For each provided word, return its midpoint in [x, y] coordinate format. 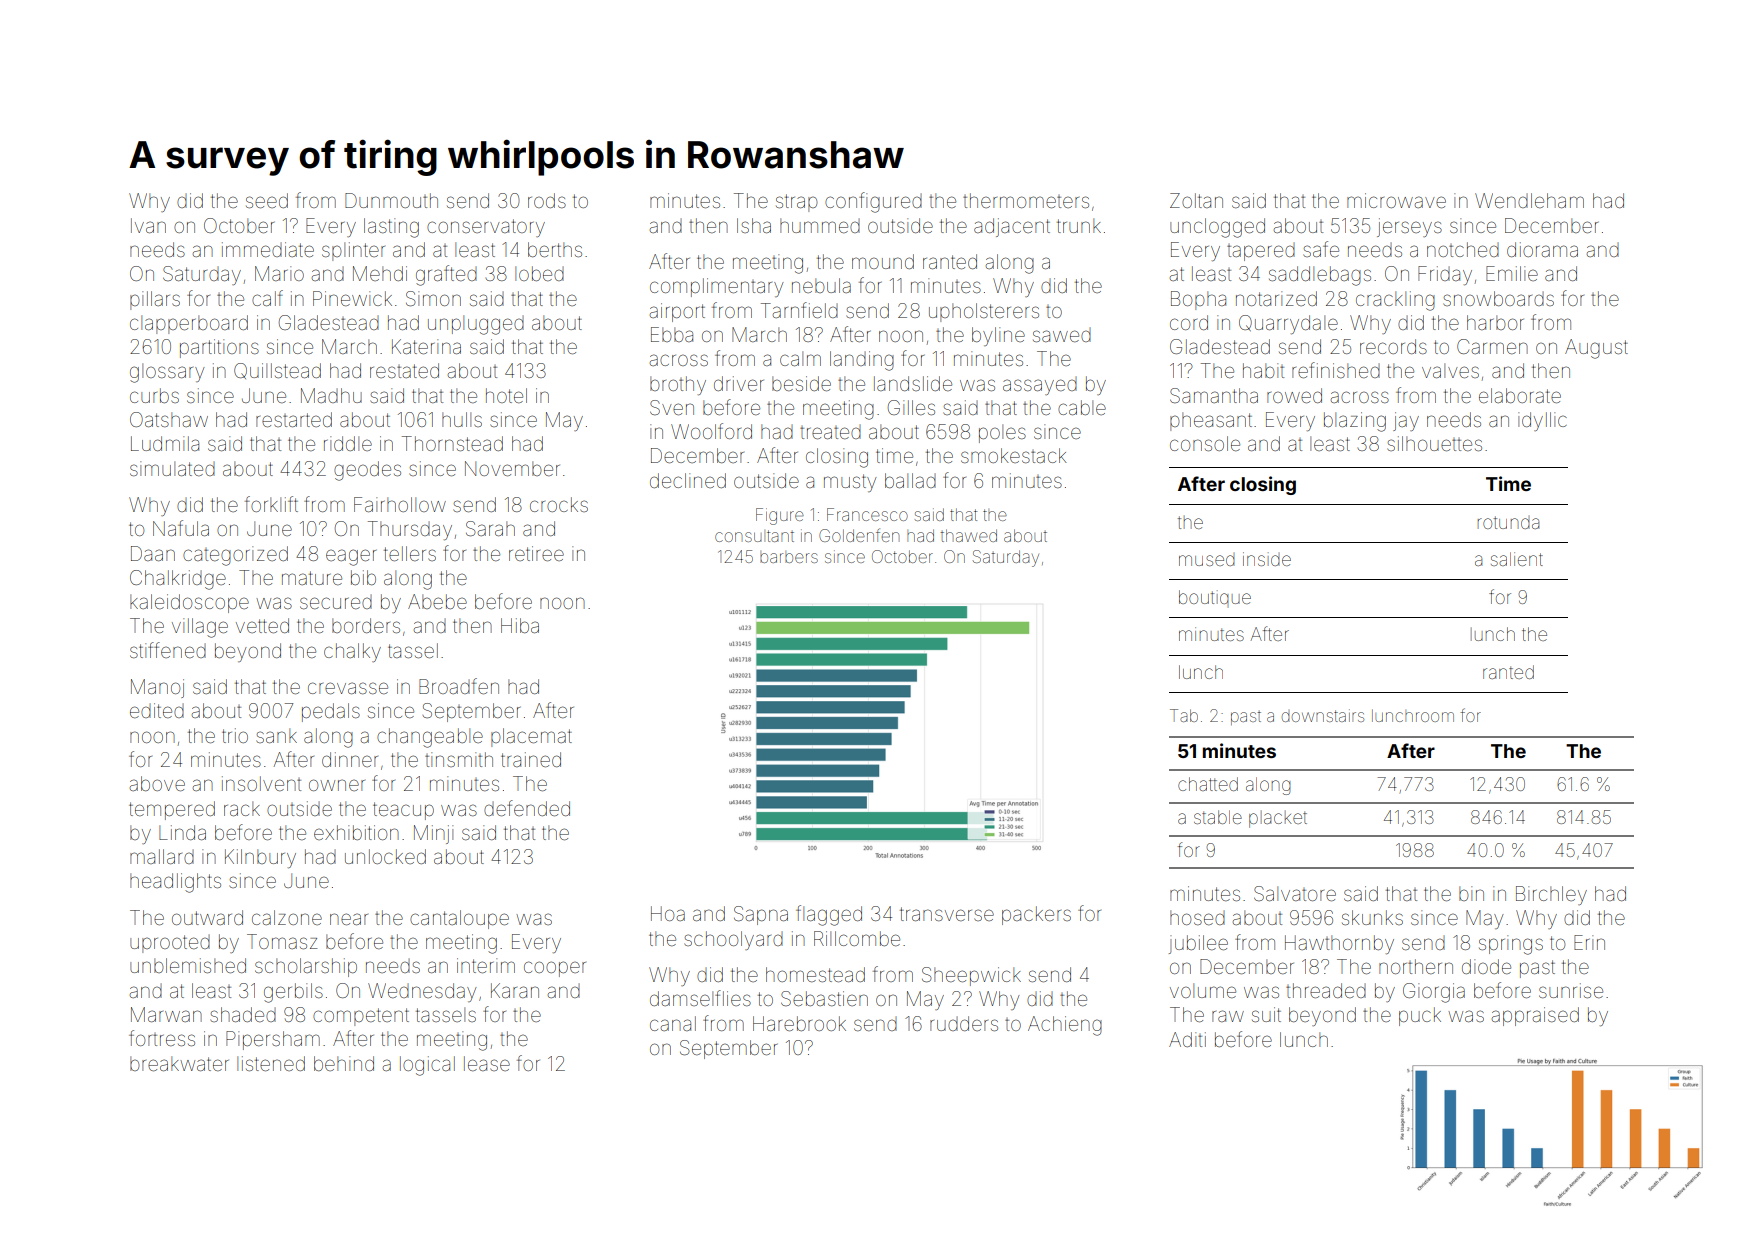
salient [1517, 559]
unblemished [188, 965]
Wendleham [1529, 200]
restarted [294, 419]
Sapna [761, 915]
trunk [1079, 225]
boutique [1215, 597]
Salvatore [1295, 893]
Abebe [437, 601]
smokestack [1014, 455]
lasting [391, 228]
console [1205, 443]
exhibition [356, 832]
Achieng [1065, 1026]
